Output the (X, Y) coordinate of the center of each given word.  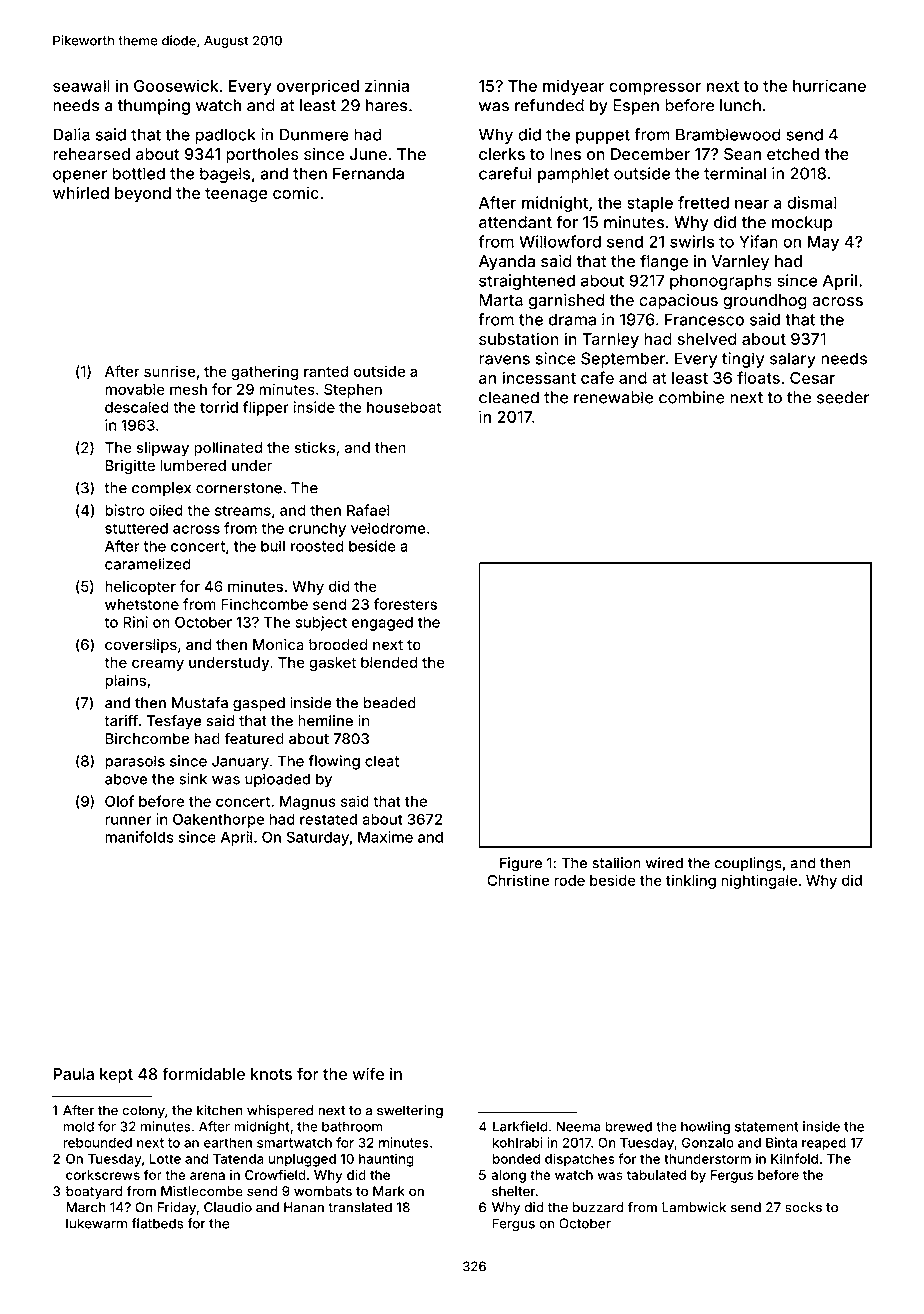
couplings (748, 864)
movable (135, 389)
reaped (824, 1144)
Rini (135, 622)
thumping (154, 107)
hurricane (829, 85)
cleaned (509, 397)
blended (389, 662)
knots (271, 1074)
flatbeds (157, 1223)
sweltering (410, 1111)
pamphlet (573, 175)
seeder (843, 397)
